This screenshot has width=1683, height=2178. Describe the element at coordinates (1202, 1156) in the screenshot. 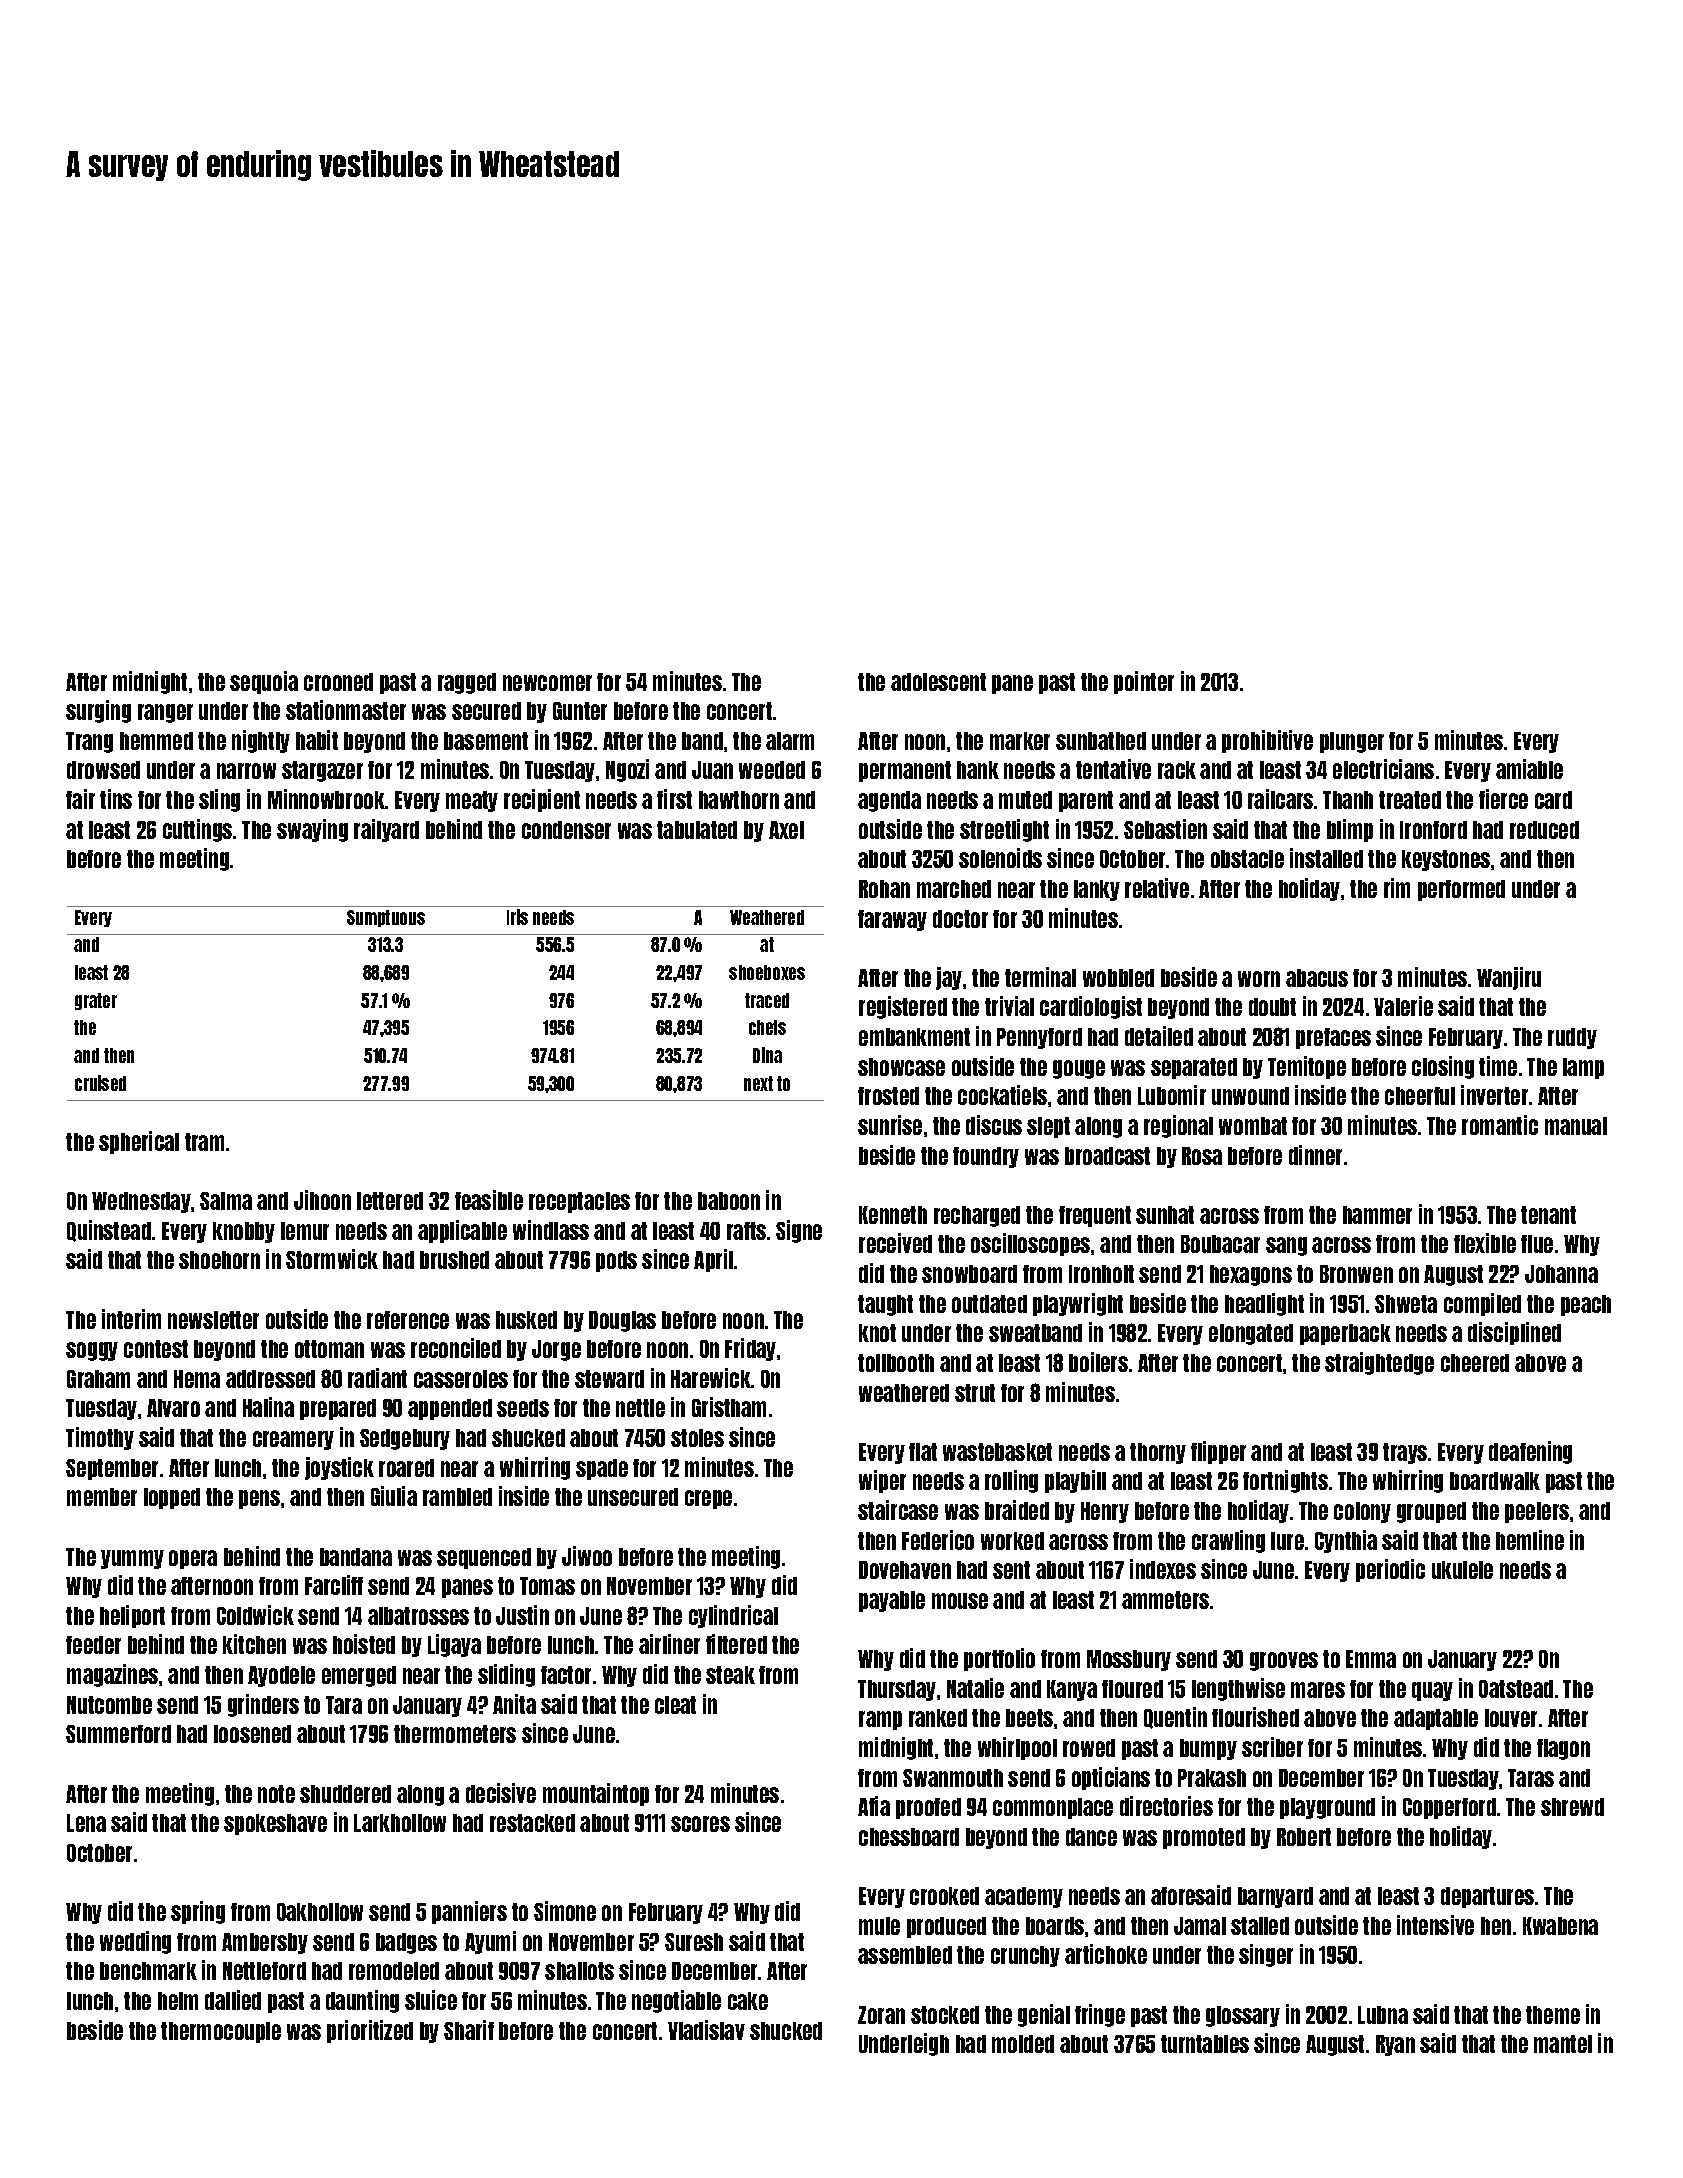

I see `Rosa` at that location.
